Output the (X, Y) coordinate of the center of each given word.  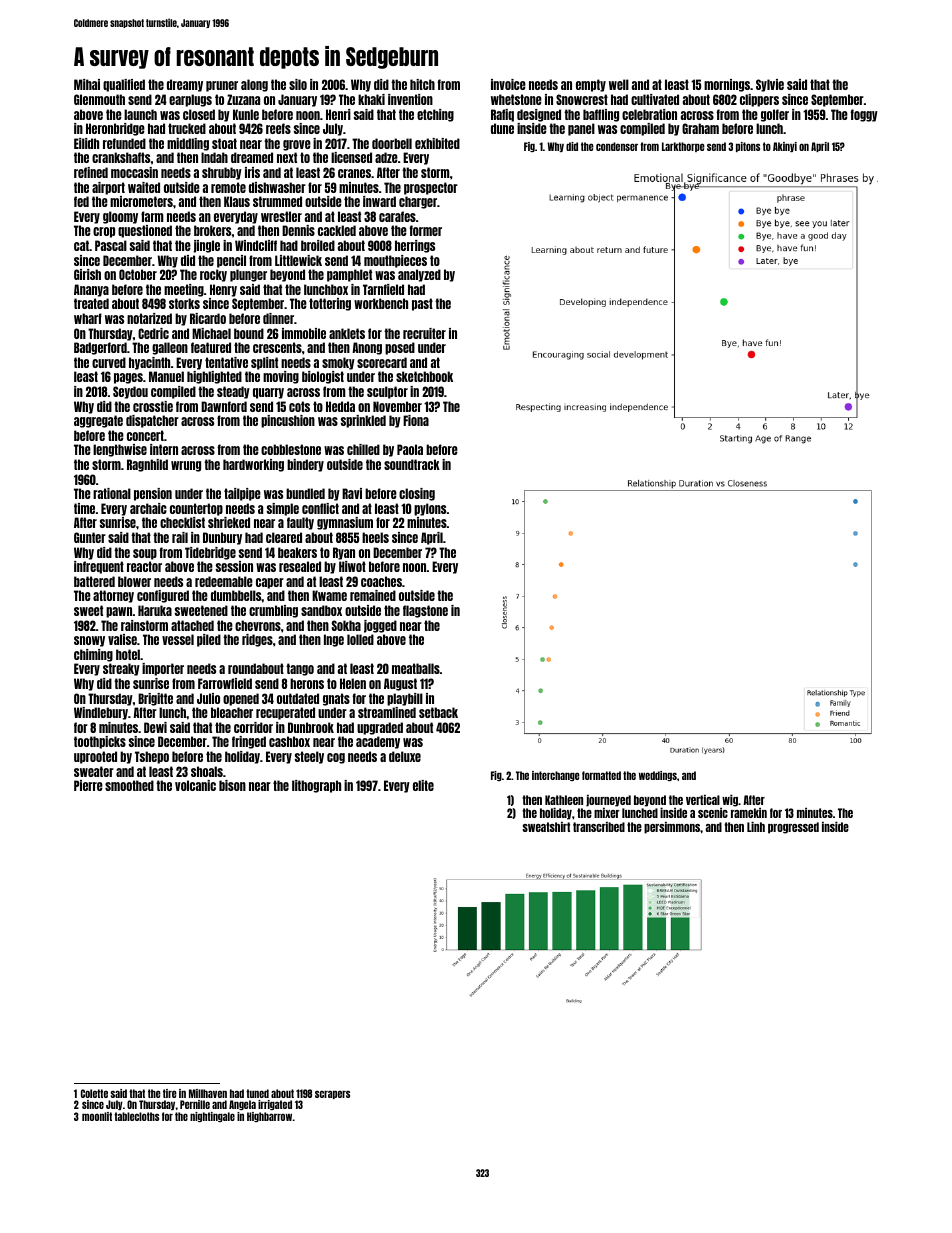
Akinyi (785, 147)
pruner (222, 86)
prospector (431, 188)
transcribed (599, 826)
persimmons (672, 827)
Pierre (88, 785)
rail (180, 537)
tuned (257, 1093)
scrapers (332, 1094)
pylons (430, 509)
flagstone (425, 611)
